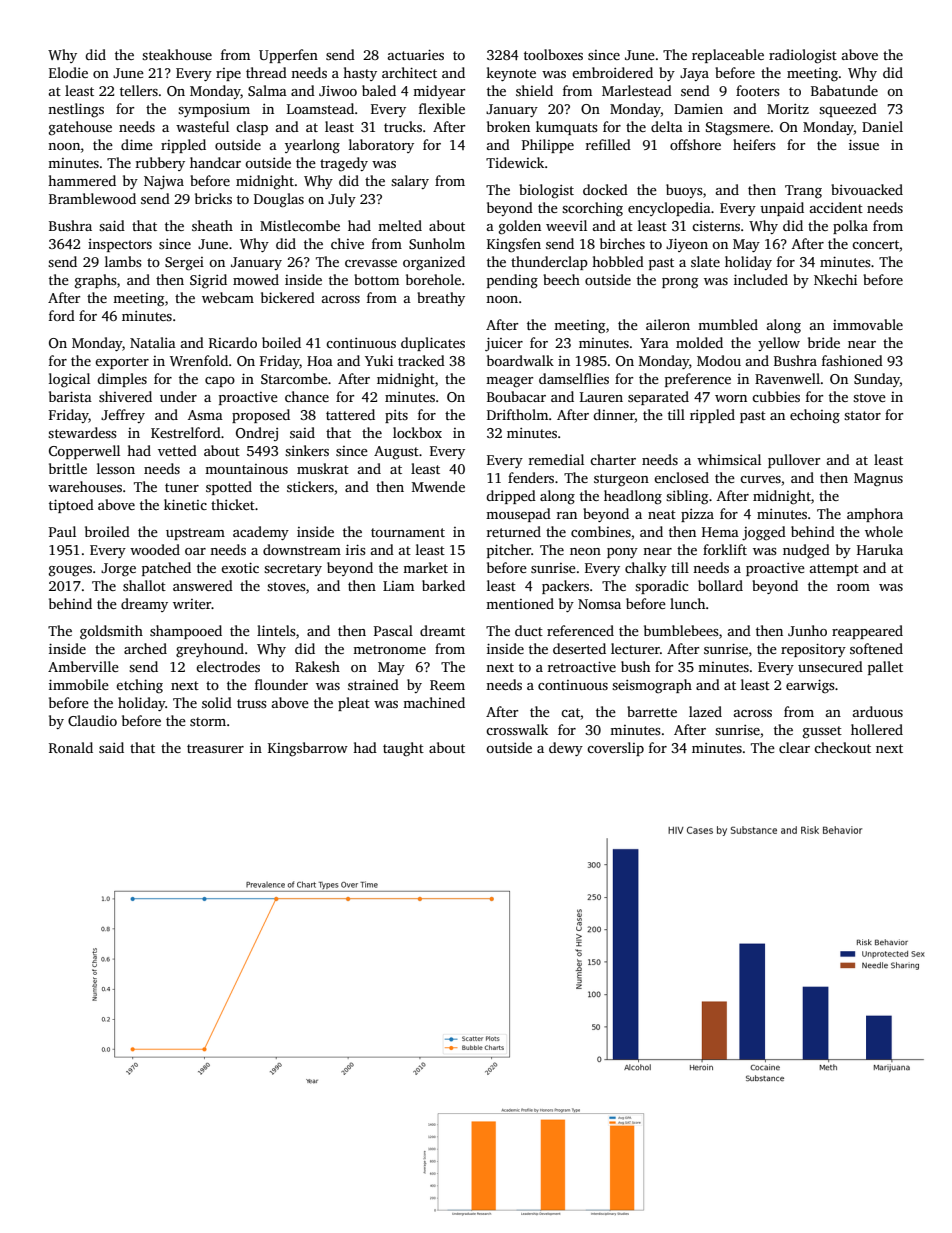 The height and width of the screenshot is (1233, 952). I want to click on Najwa, so click(164, 182).
